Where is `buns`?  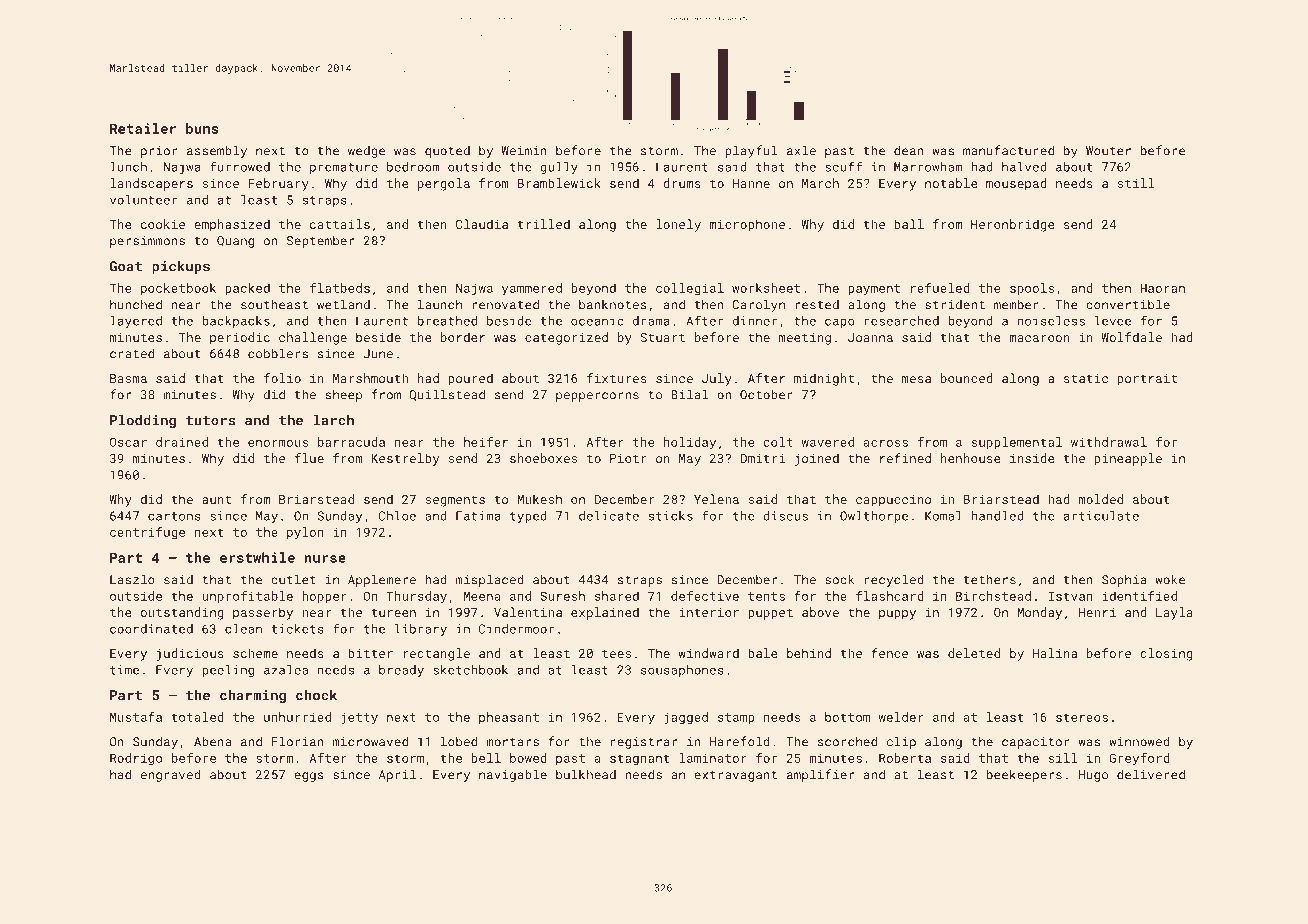 buns is located at coordinates (202, 128).
